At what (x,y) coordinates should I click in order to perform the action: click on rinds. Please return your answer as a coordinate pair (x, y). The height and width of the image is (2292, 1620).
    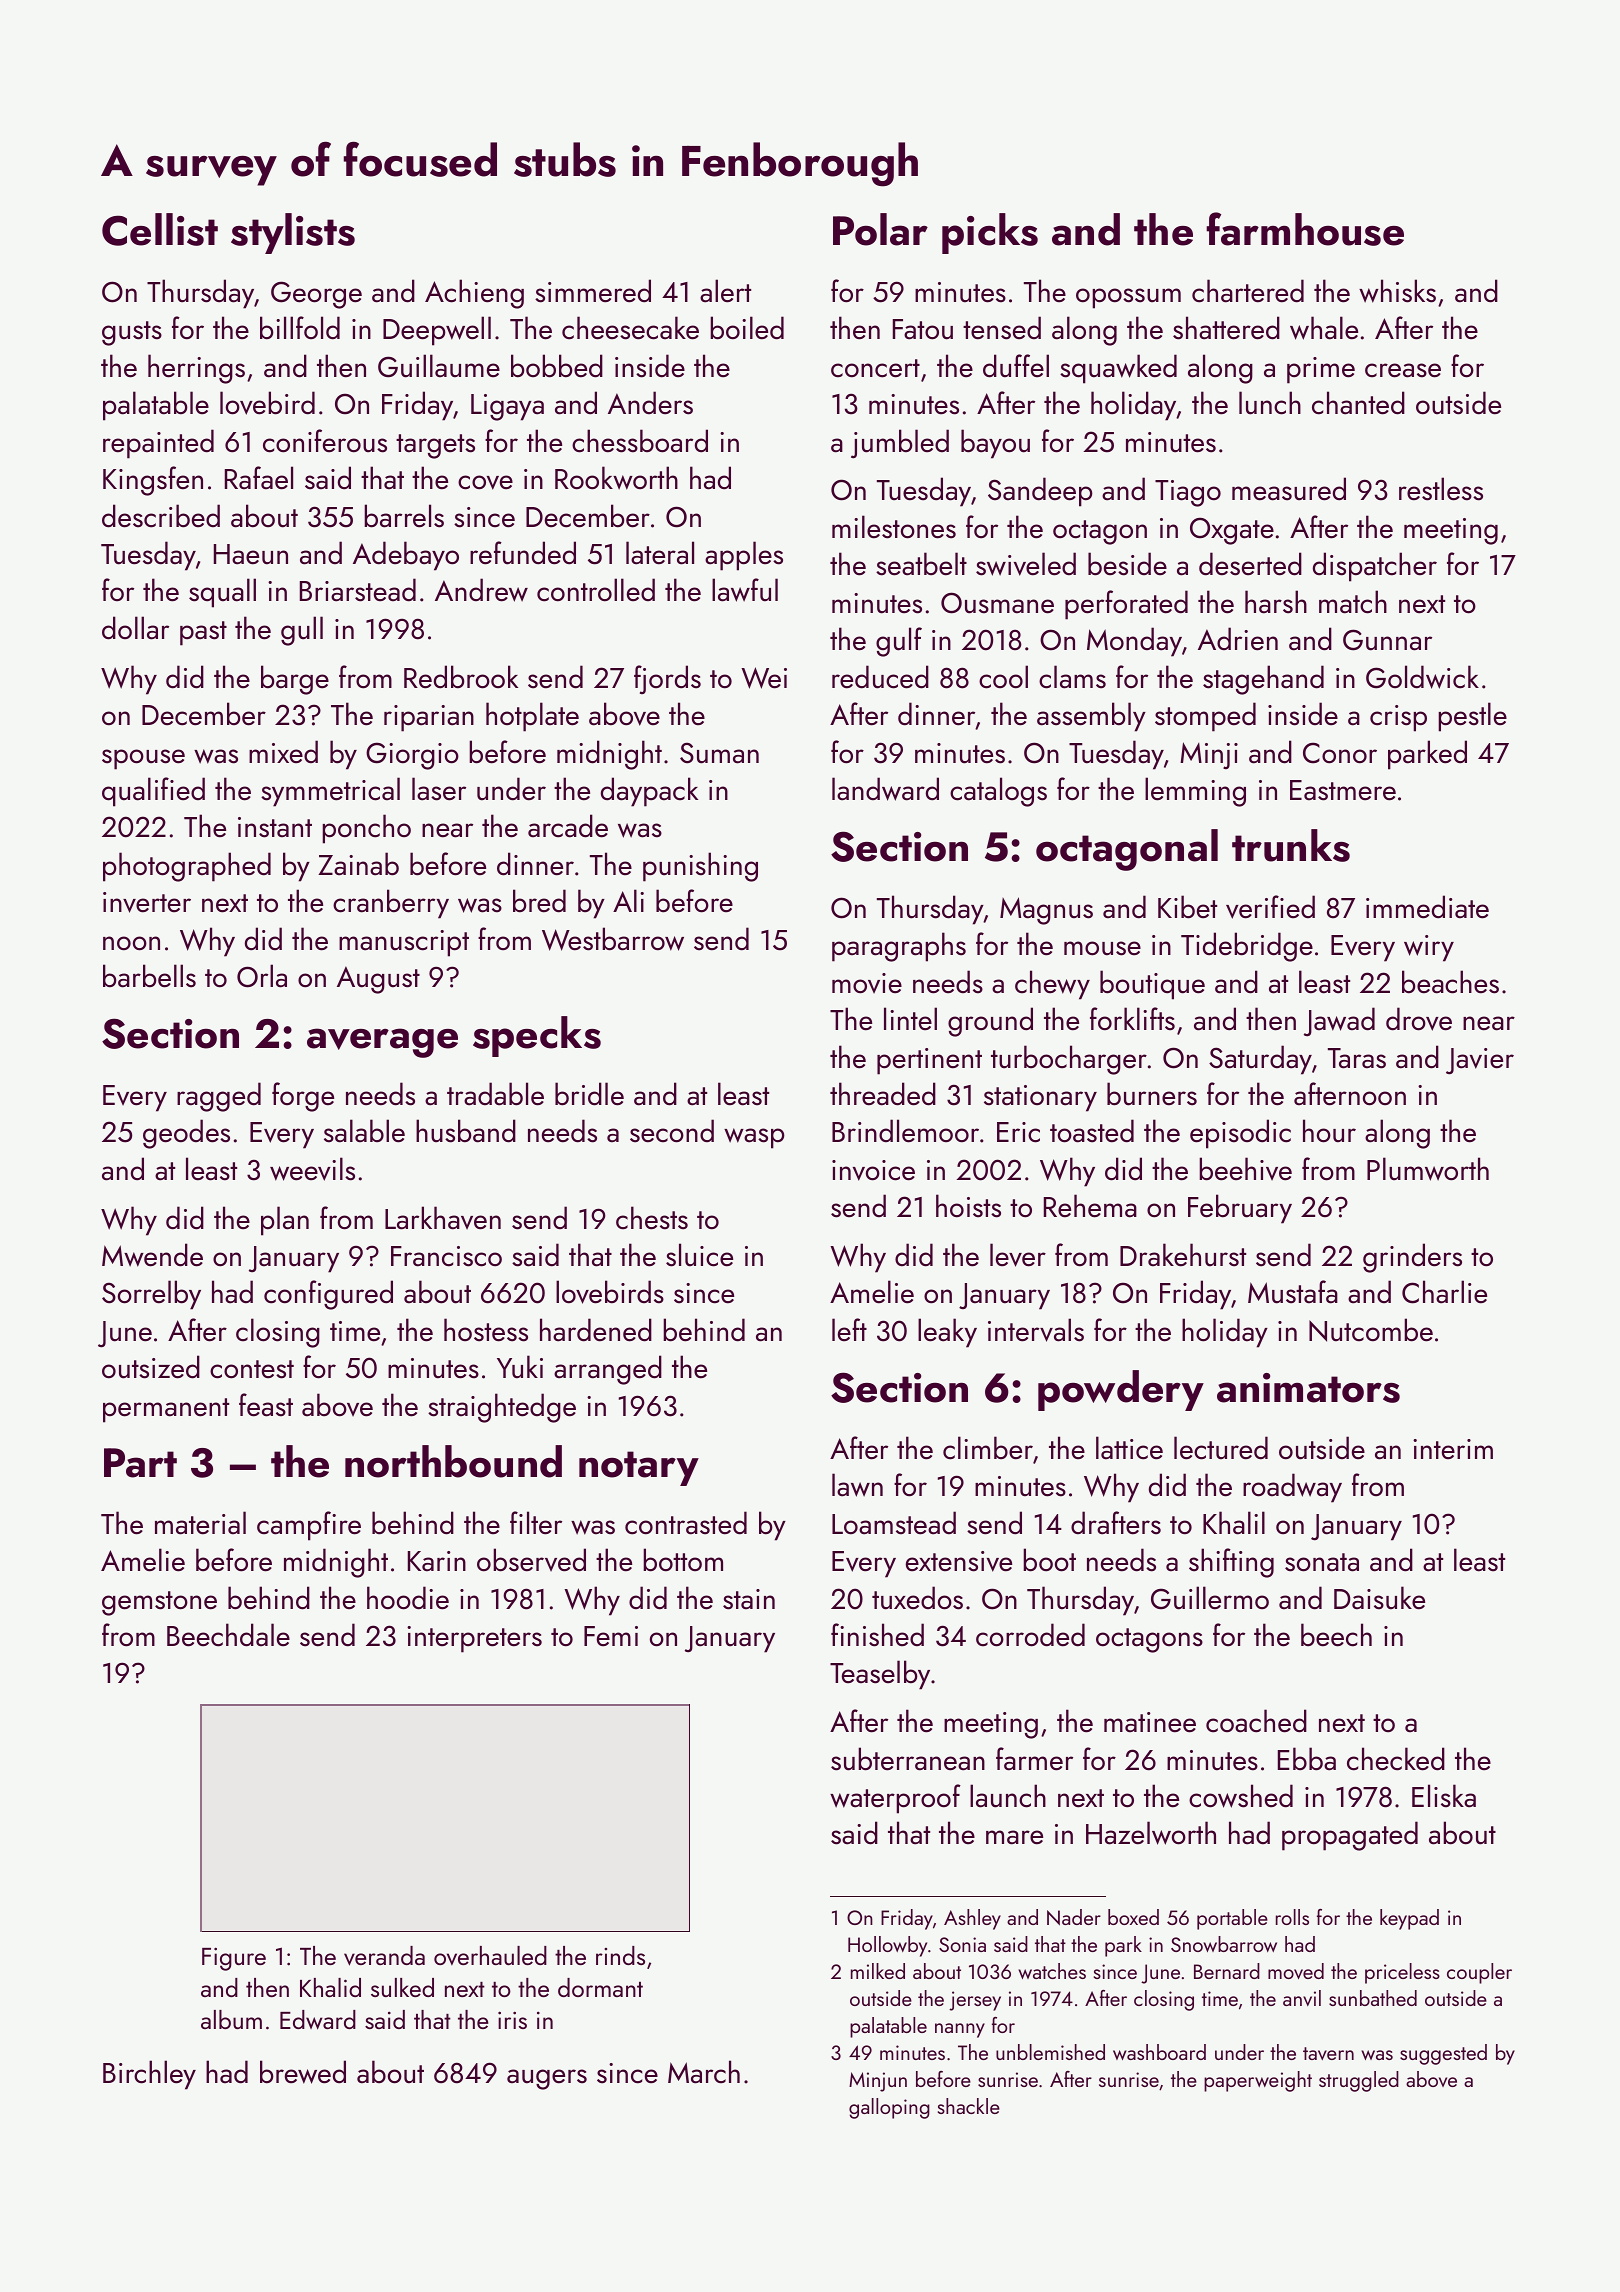
    Looking at the image, I should click on (620, 1955).
